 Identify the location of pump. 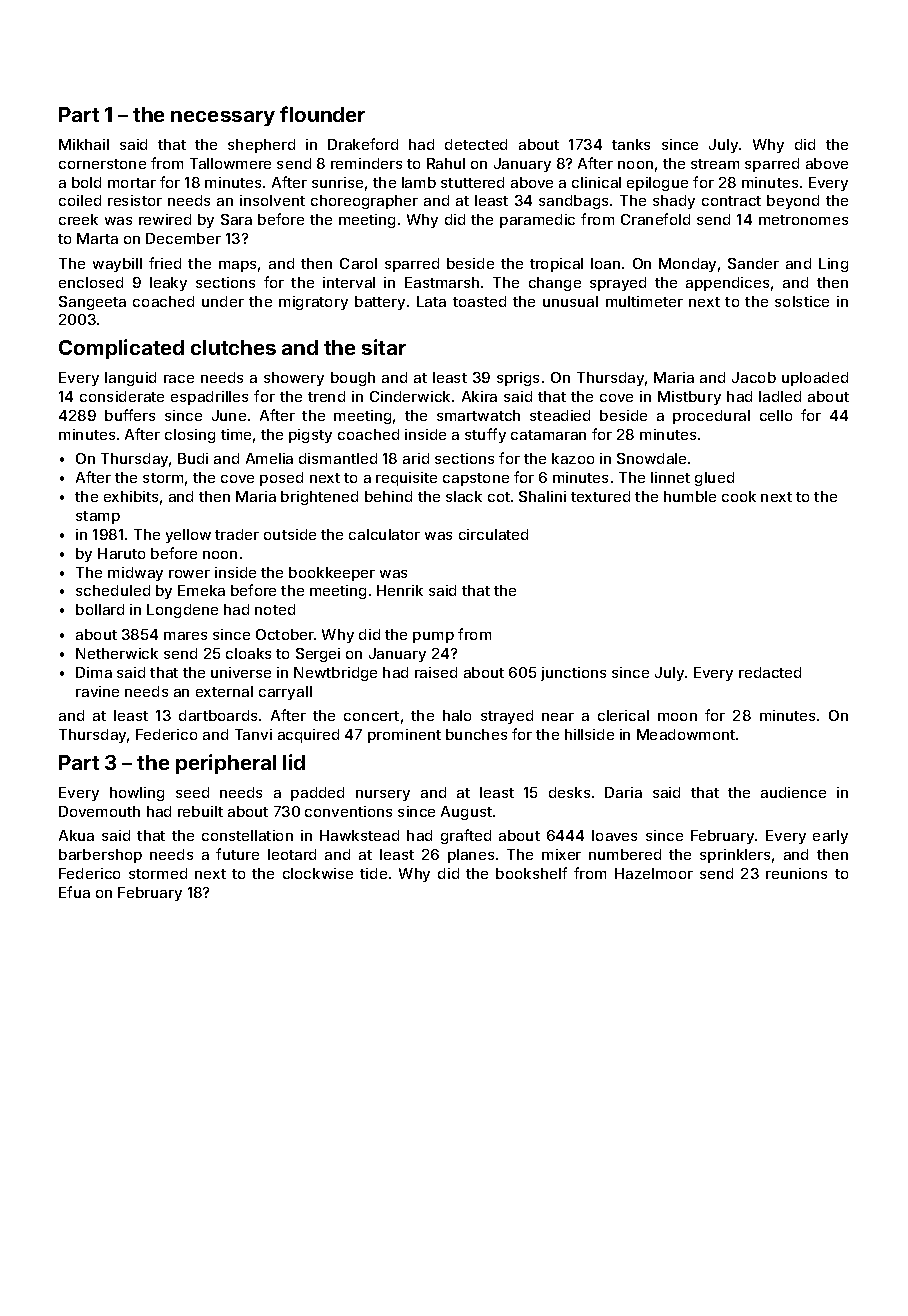
(433, 637).
